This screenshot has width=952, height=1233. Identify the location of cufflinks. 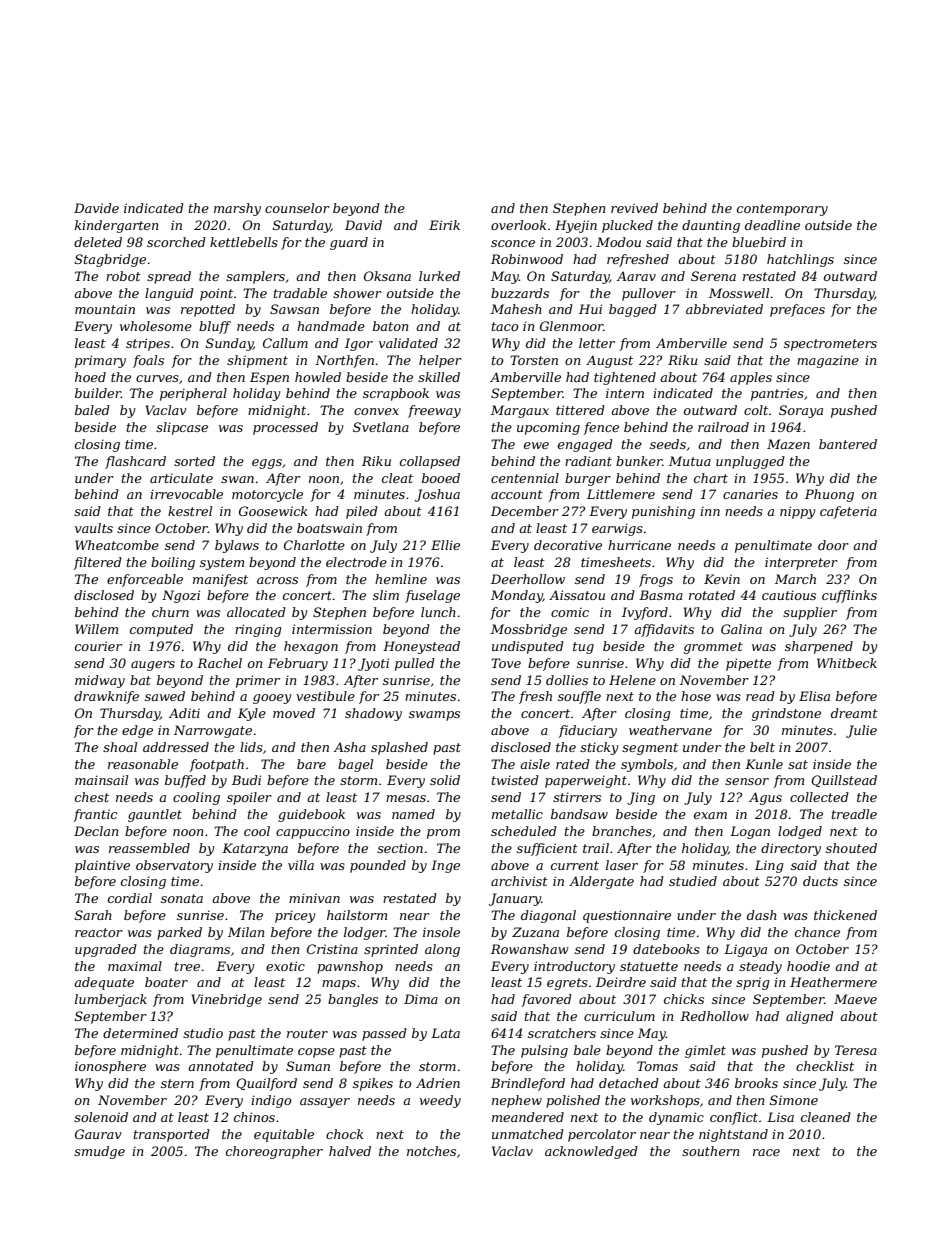
(849, 596).
